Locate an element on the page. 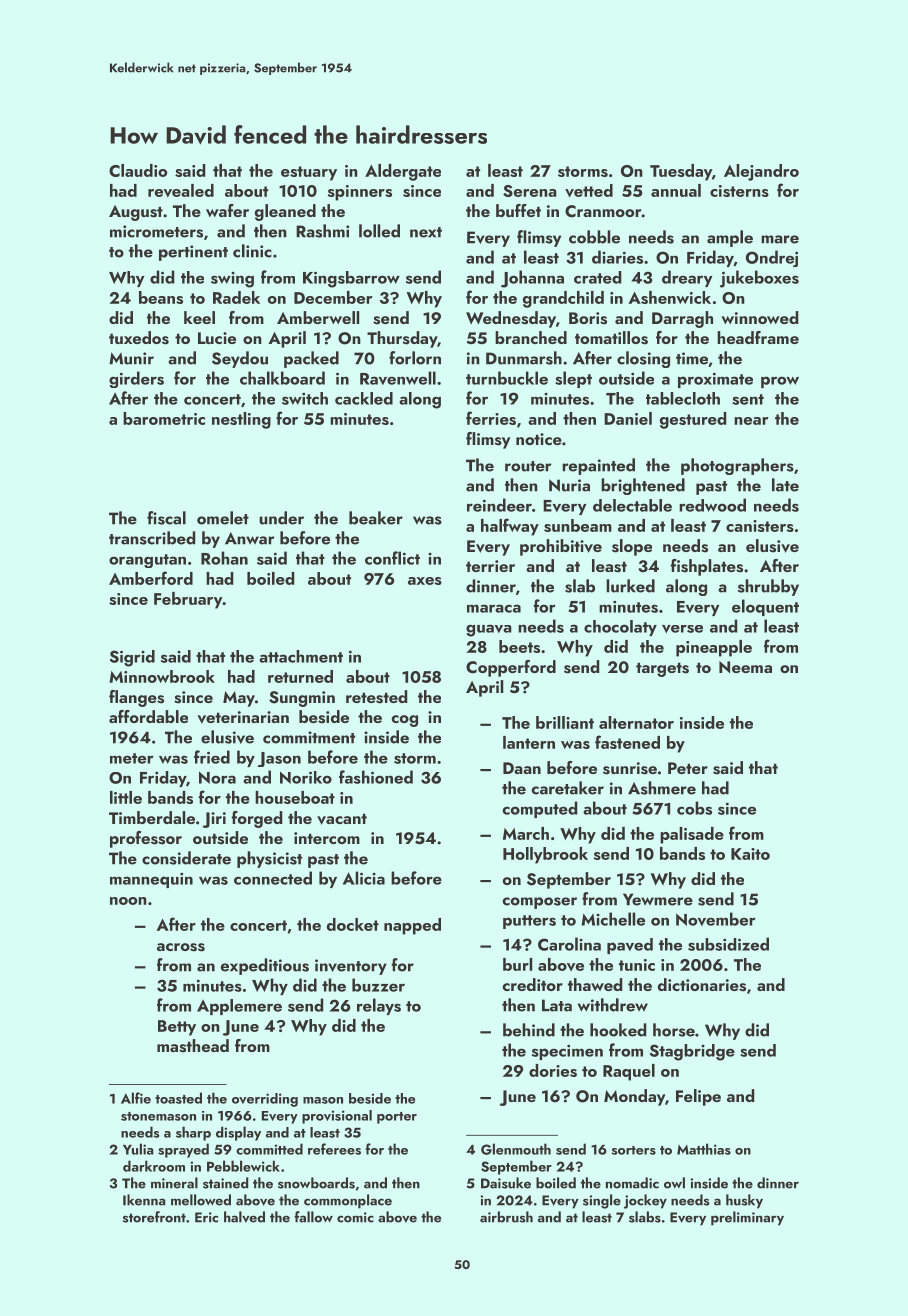 The height and width of the page is (1316, 908). transcribed is located at coordinates (152, 538).
